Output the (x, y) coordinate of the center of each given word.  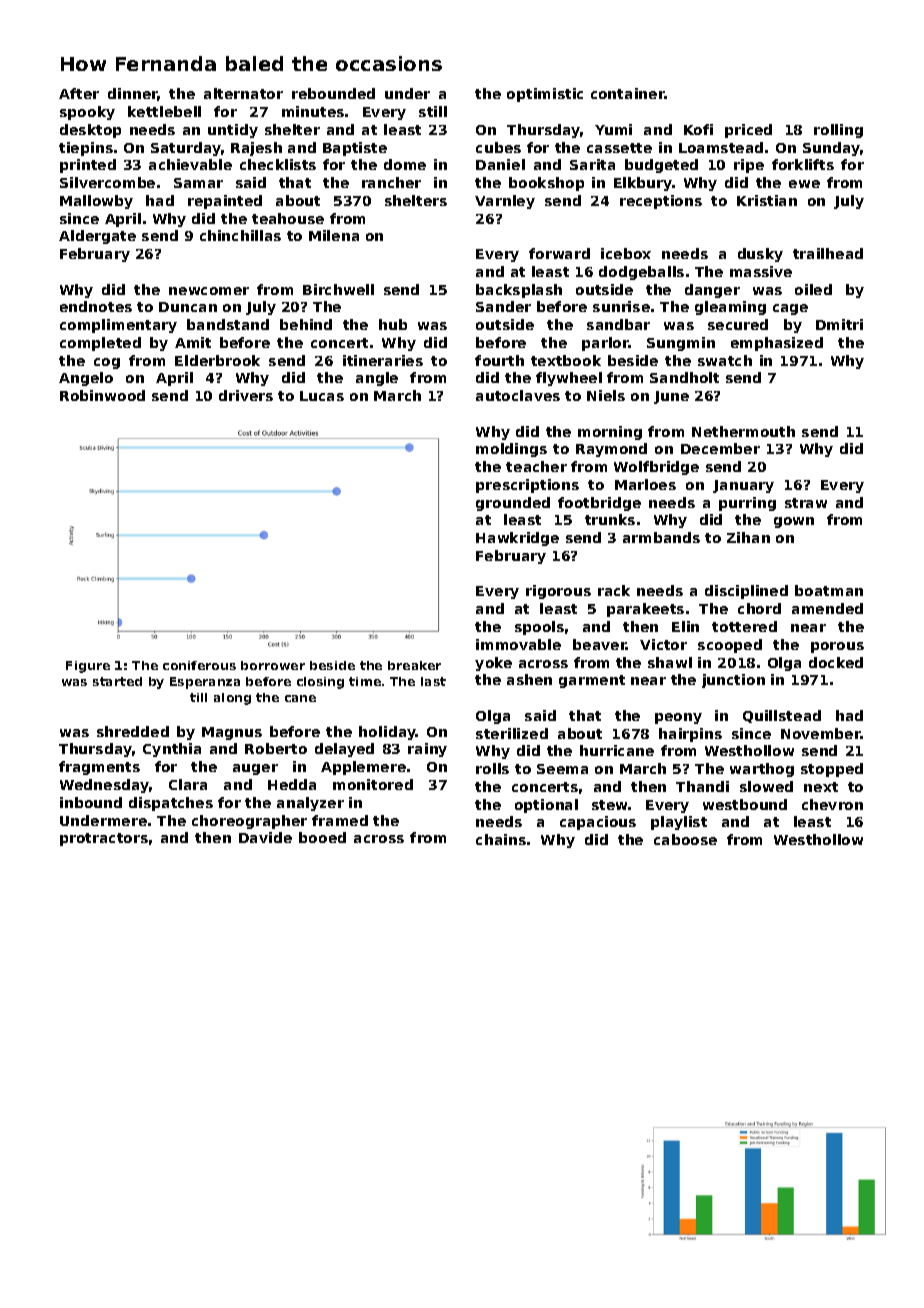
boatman (829, 590)
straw (806, 503)
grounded (513, 504)
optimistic (545, 95)
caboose (685, 839)
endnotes (96, 306)
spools (539, 628)
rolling (838, 131)
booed (322, 837)
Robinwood (102, 395)
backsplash (519, 291)
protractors (104, 839)
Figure (88, 667)
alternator (243, 93)
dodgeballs (641, 273)
